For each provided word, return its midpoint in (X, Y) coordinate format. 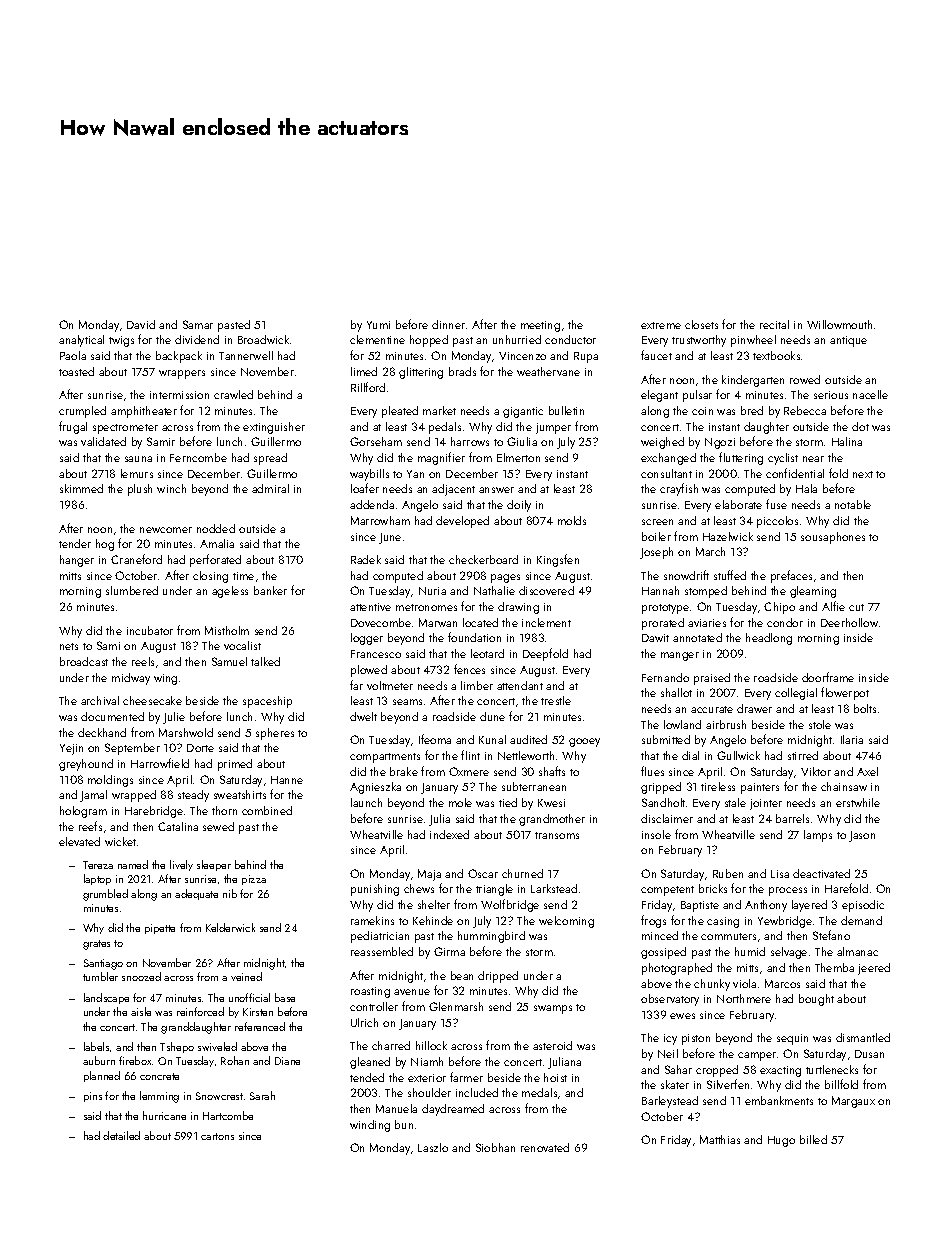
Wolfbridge (510, 905)
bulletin (566, 410)
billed (813, 1139)
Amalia (217, 543)
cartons (217, 1136)
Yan (415, 474)
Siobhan (495, 1147)
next (863, 474)
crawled (233, 394)
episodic (863, 906)
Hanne (287, 780)
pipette (160, 929)
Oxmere (469, 771)
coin (702, 411)
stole (820, 724)
